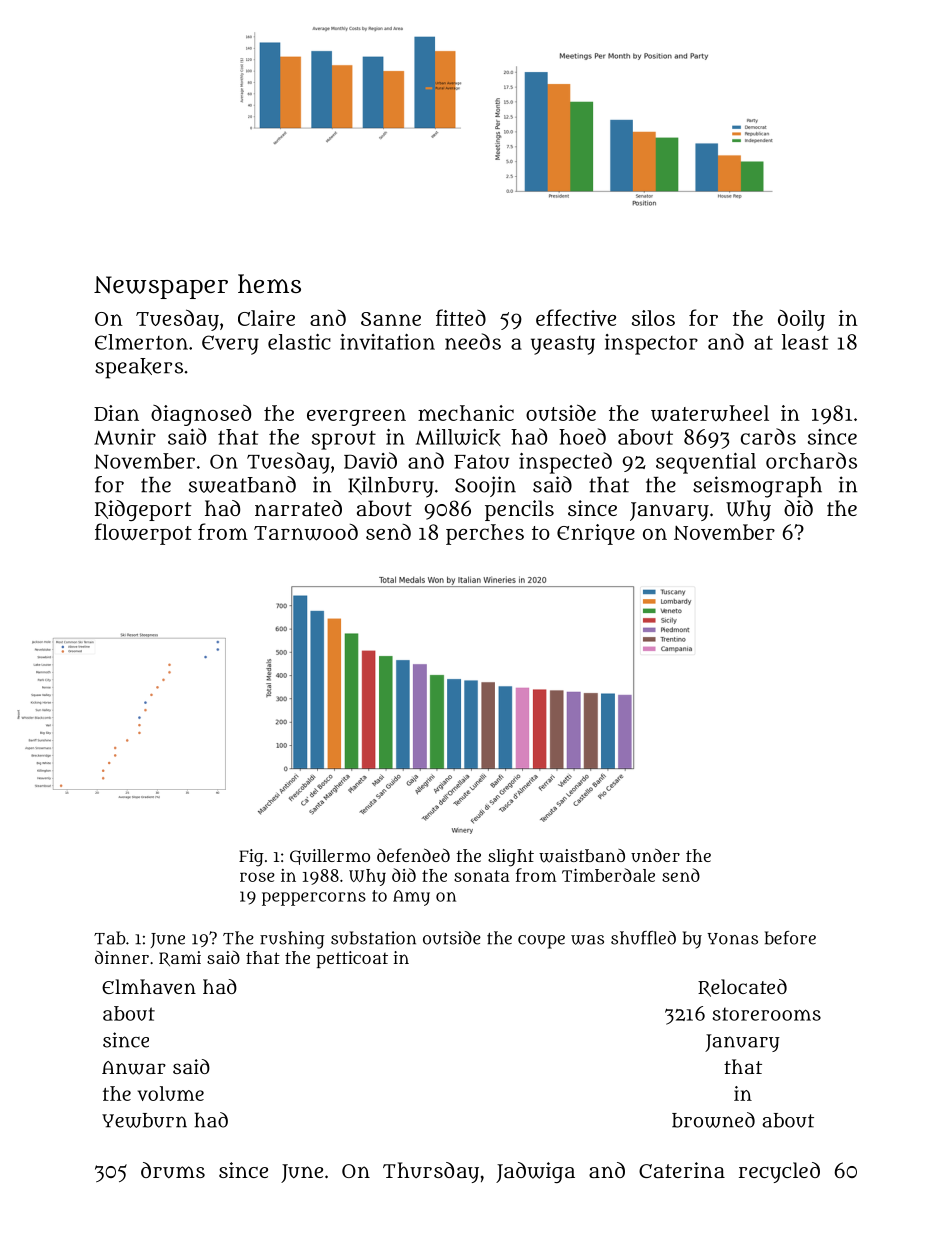 This document has width=952, height=1233. I want to click on Newspaper, so click(161, 287).
